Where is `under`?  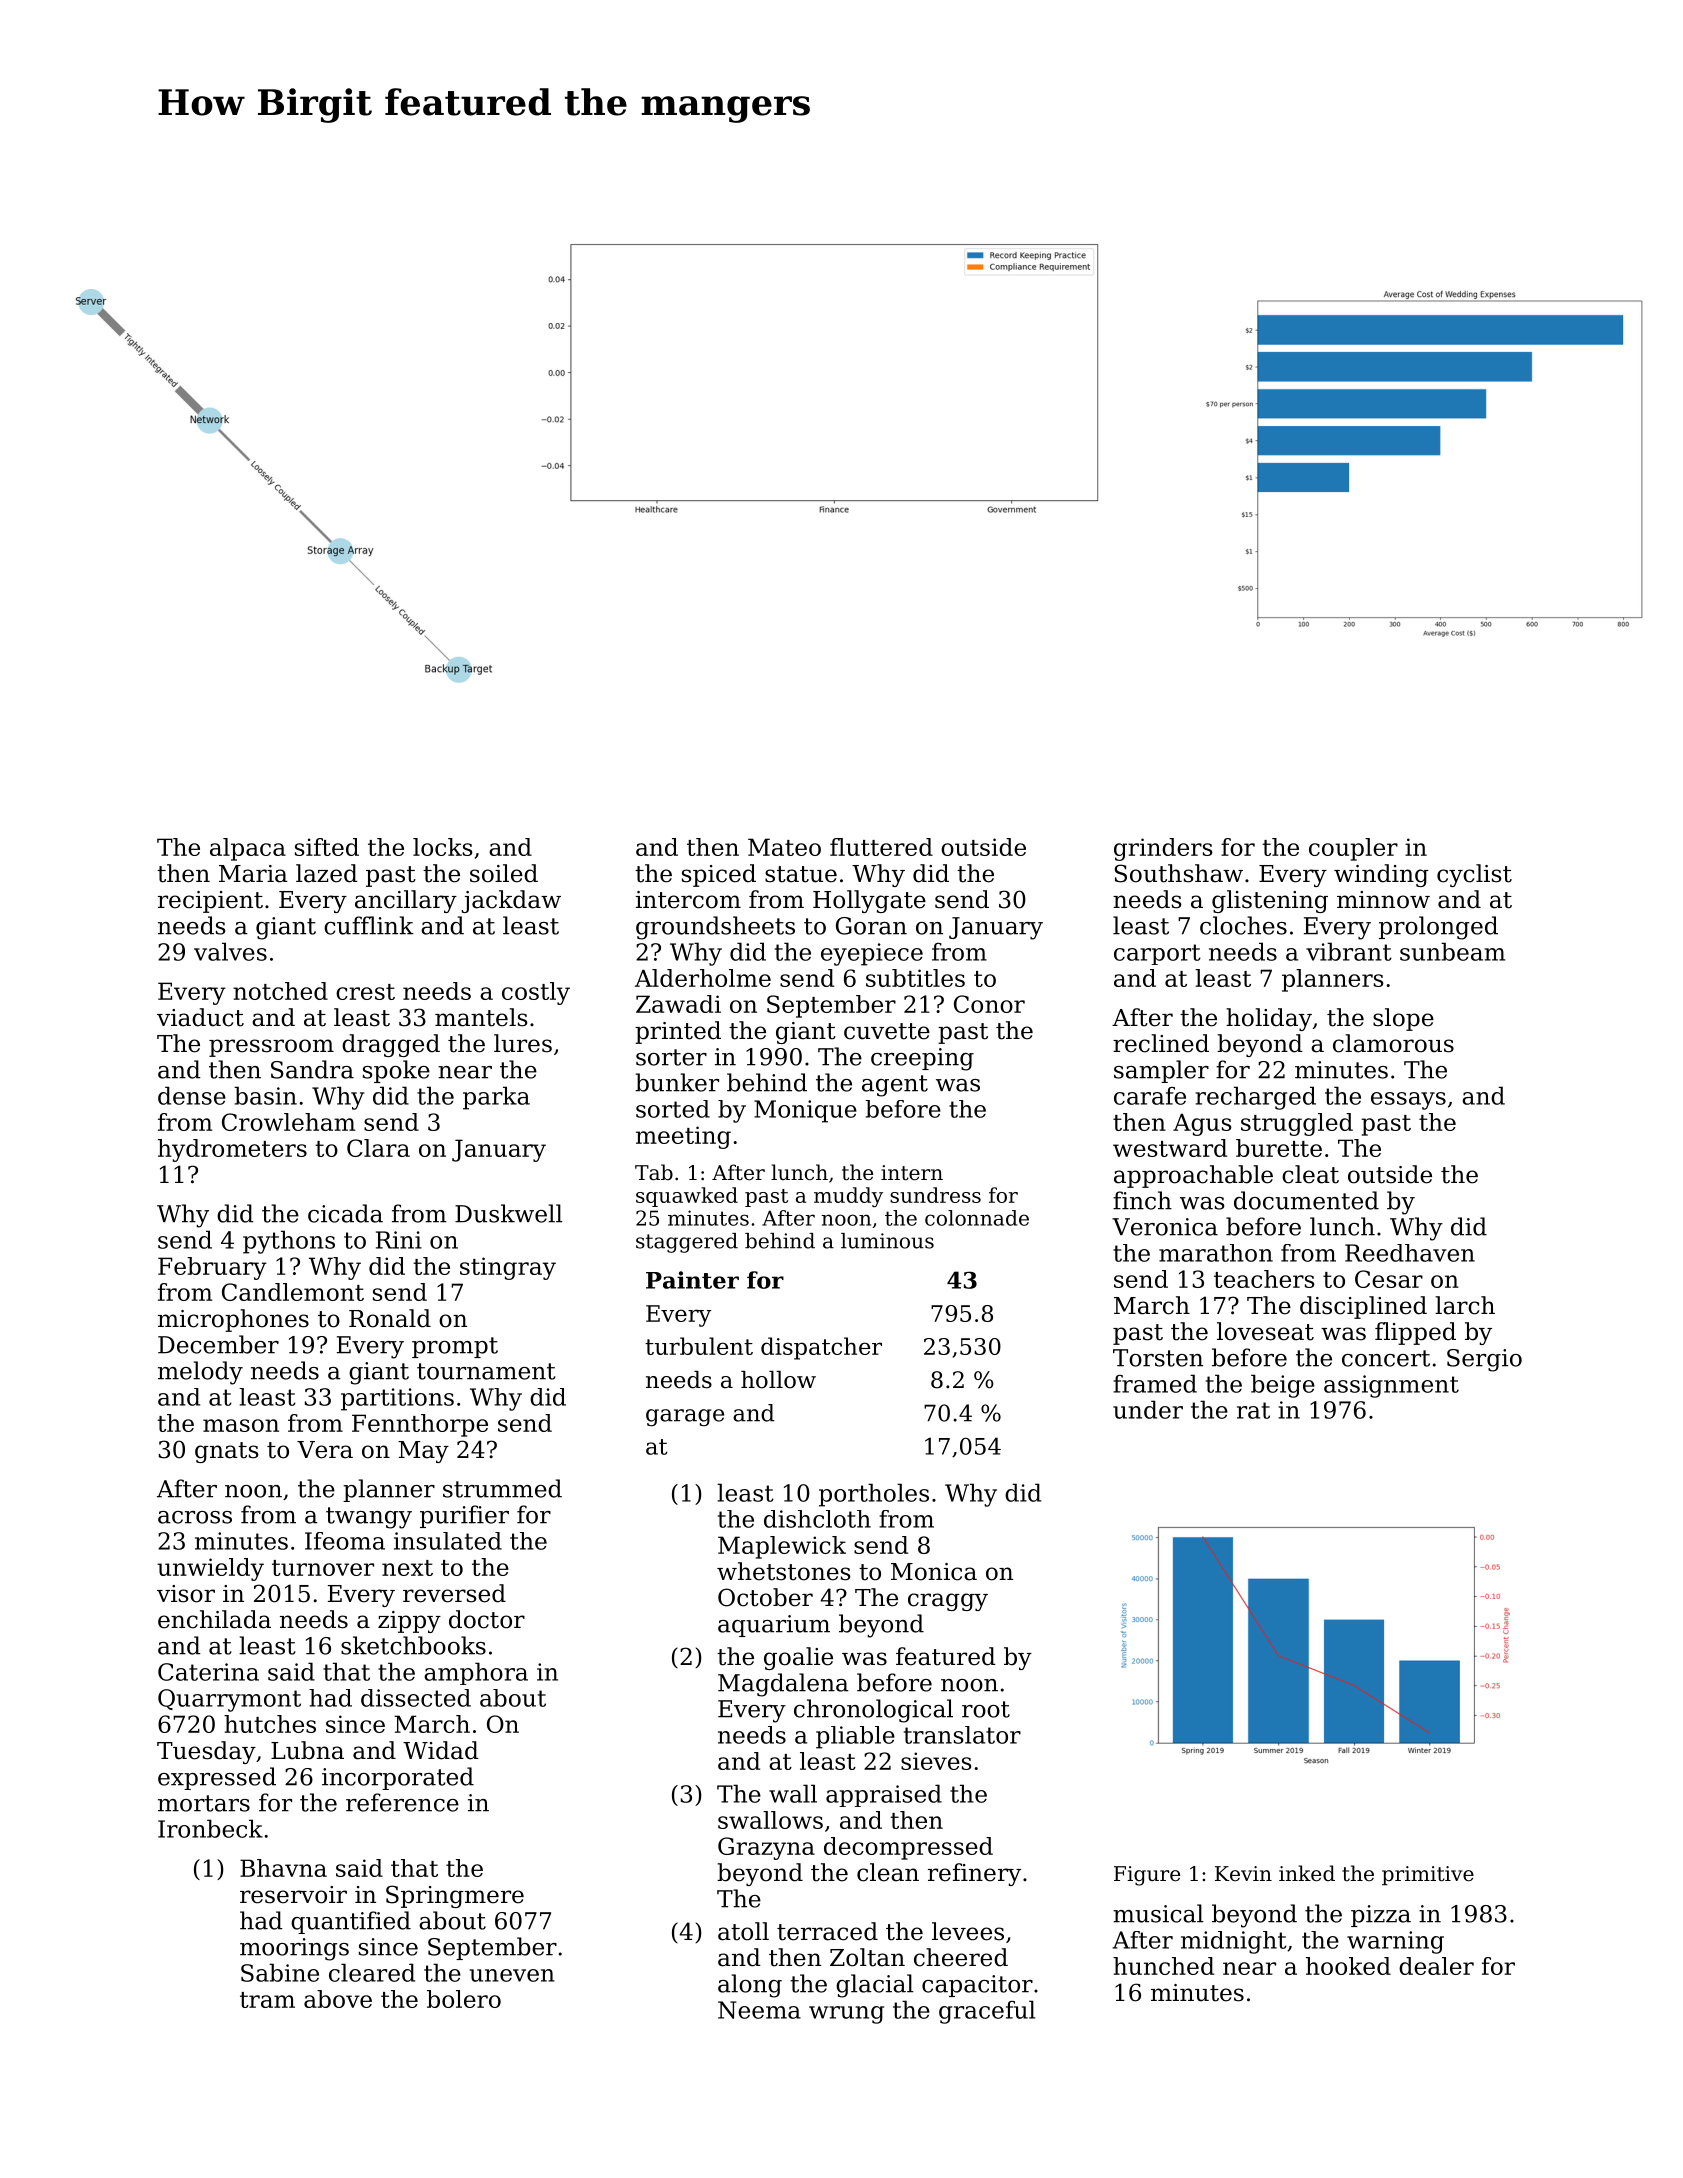
under is located at coordinates (1148, 1409).
